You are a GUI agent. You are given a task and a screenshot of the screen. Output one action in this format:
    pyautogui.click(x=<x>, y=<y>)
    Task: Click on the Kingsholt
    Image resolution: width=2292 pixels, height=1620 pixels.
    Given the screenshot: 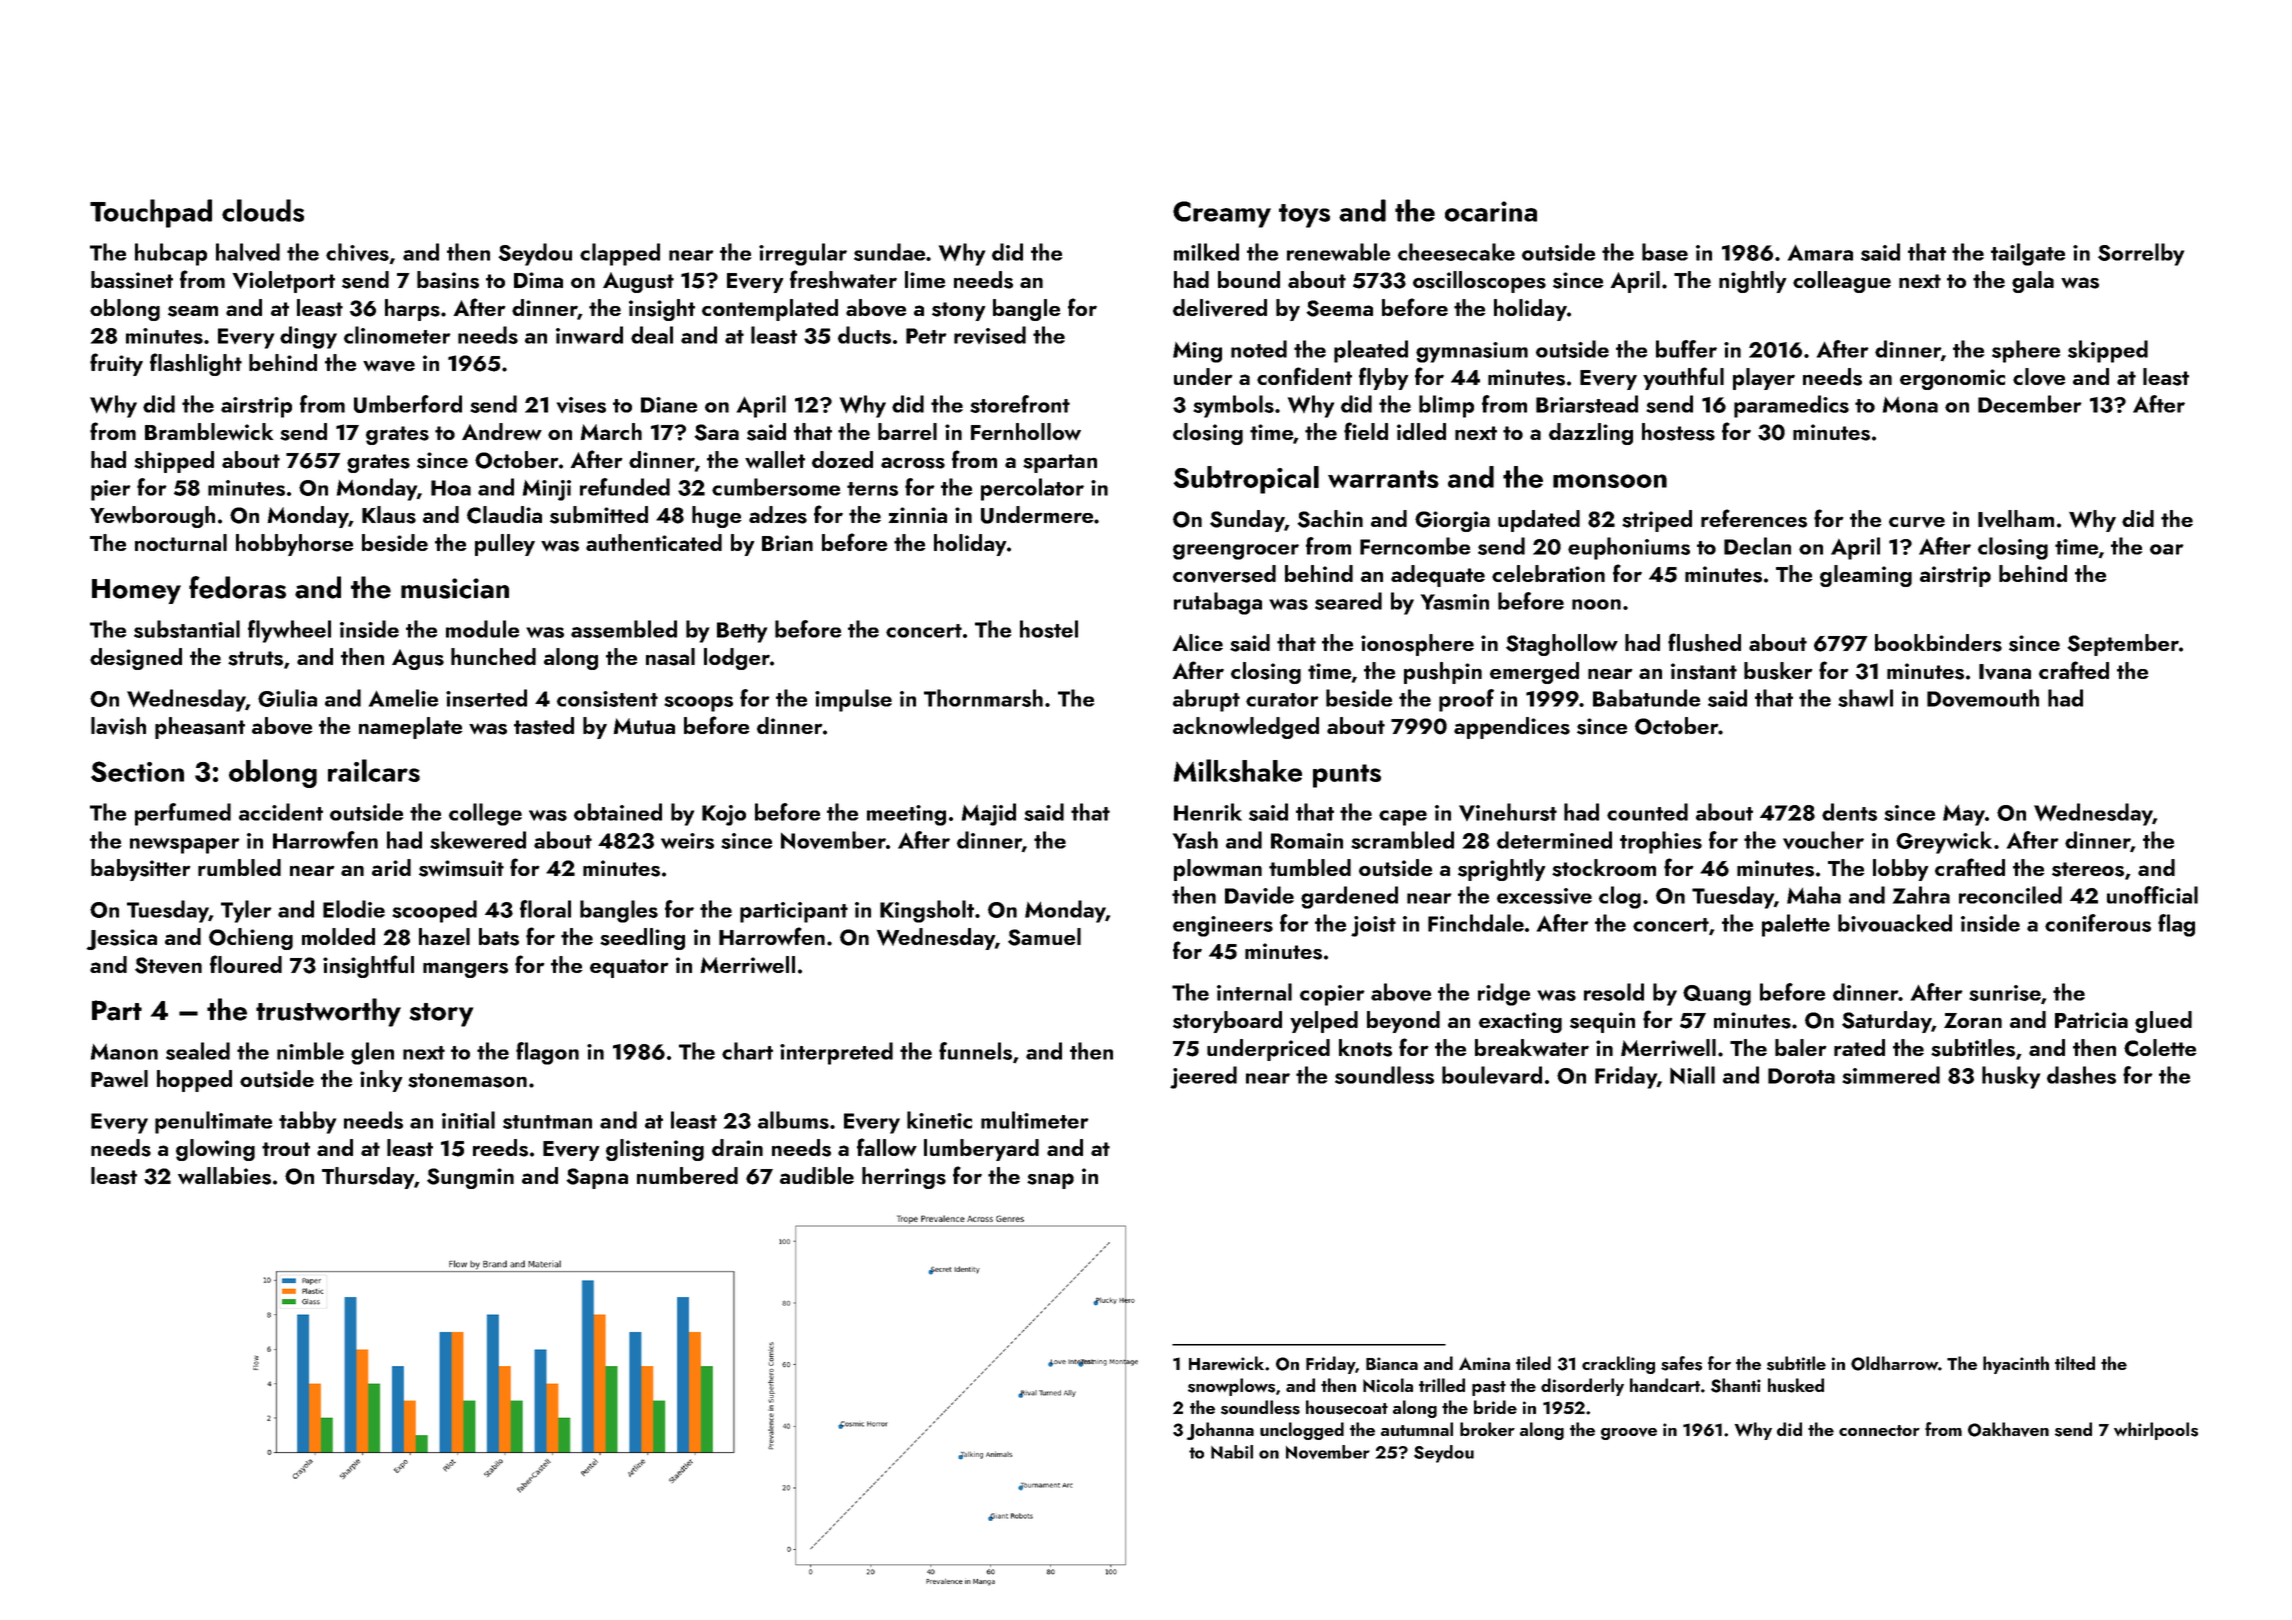 What is the action you would take?
    pyautogui.click(x=927, y=911)
